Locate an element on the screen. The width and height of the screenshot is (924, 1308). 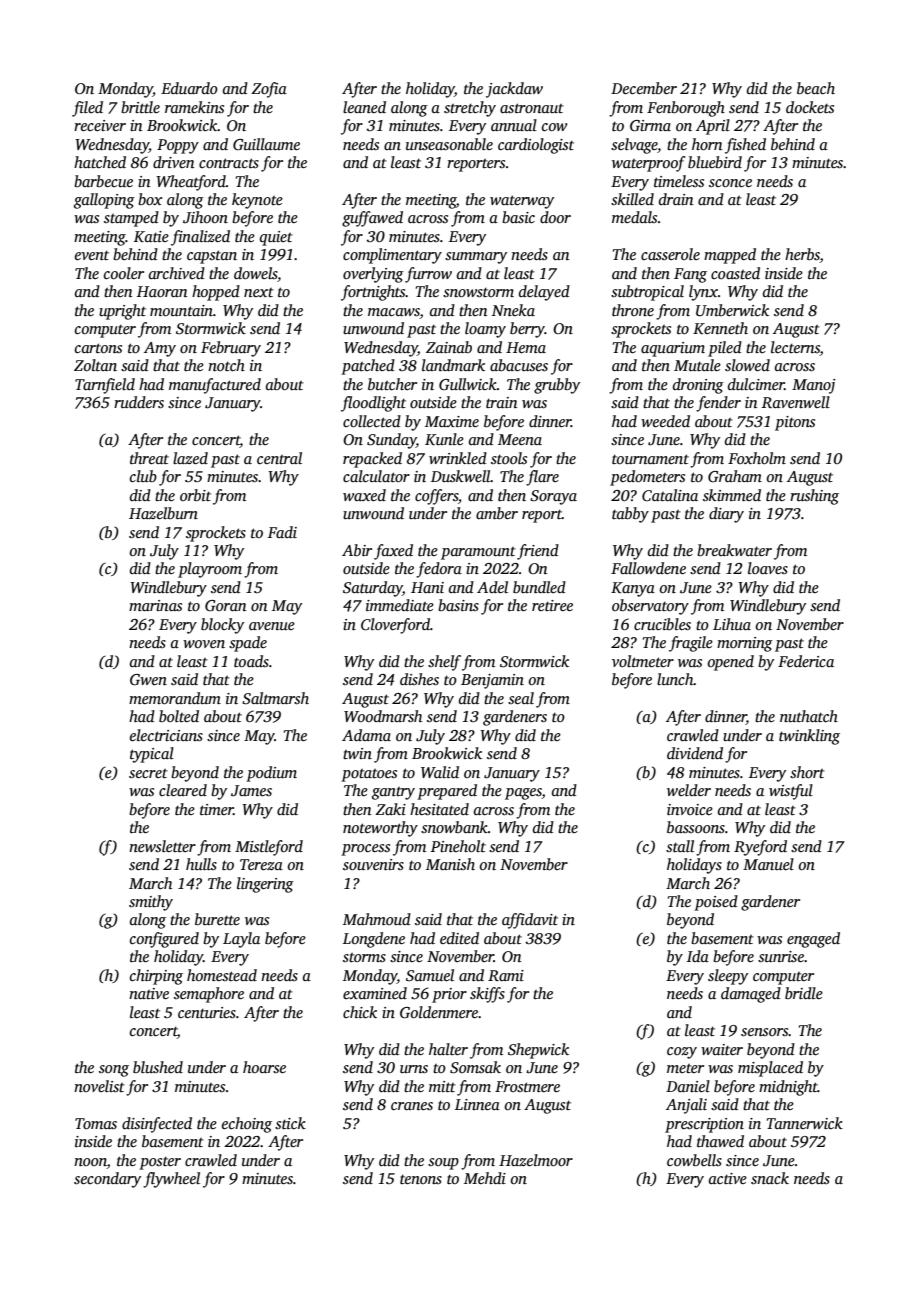
snack is located at coordinates (770, 1178).
